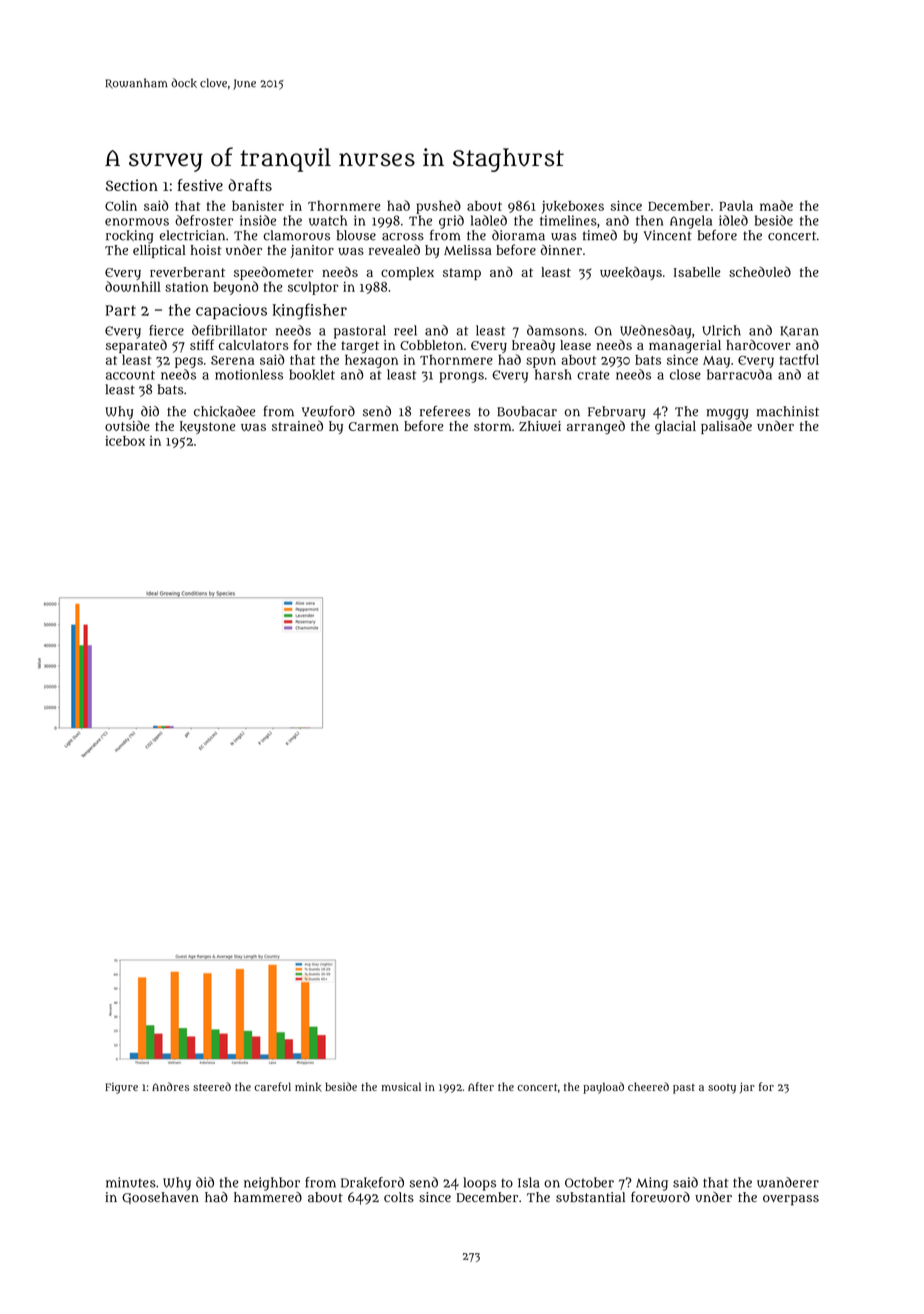  I want to click on mink, so click(308, 1087).
